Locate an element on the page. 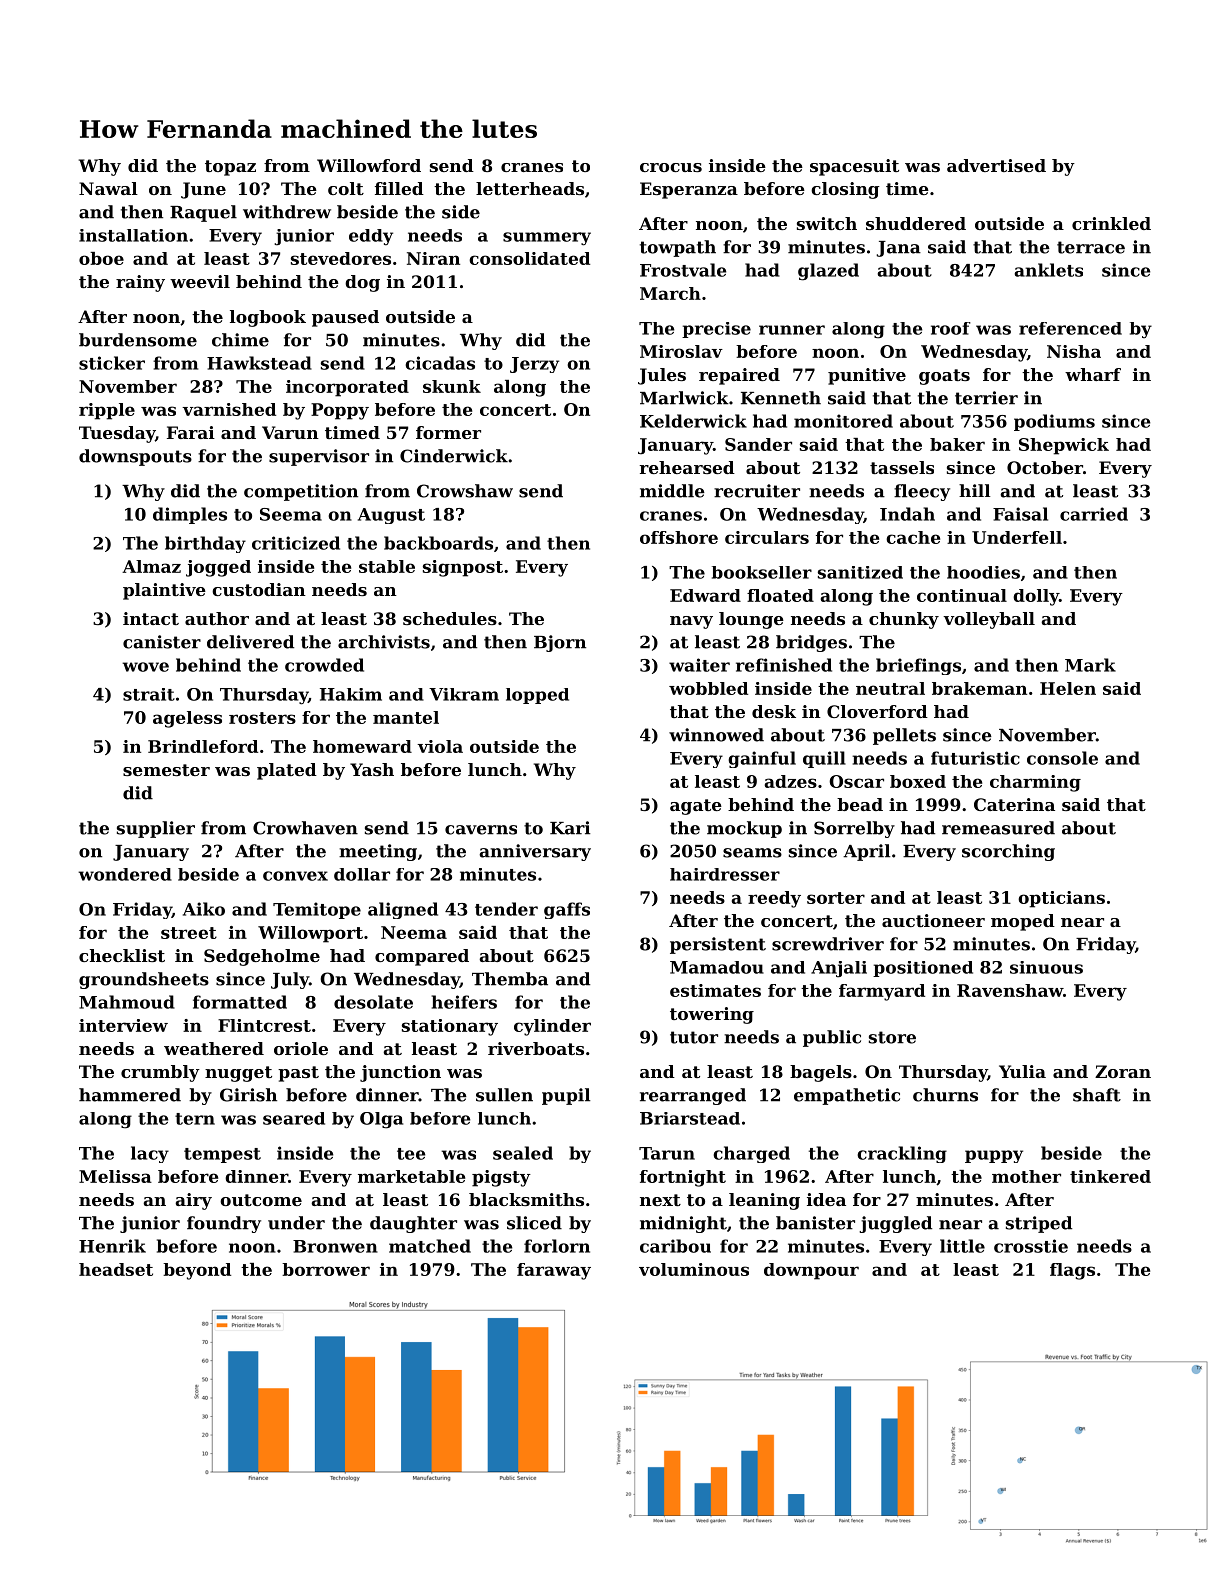  Aiko is located at coordinates (204, 909).
